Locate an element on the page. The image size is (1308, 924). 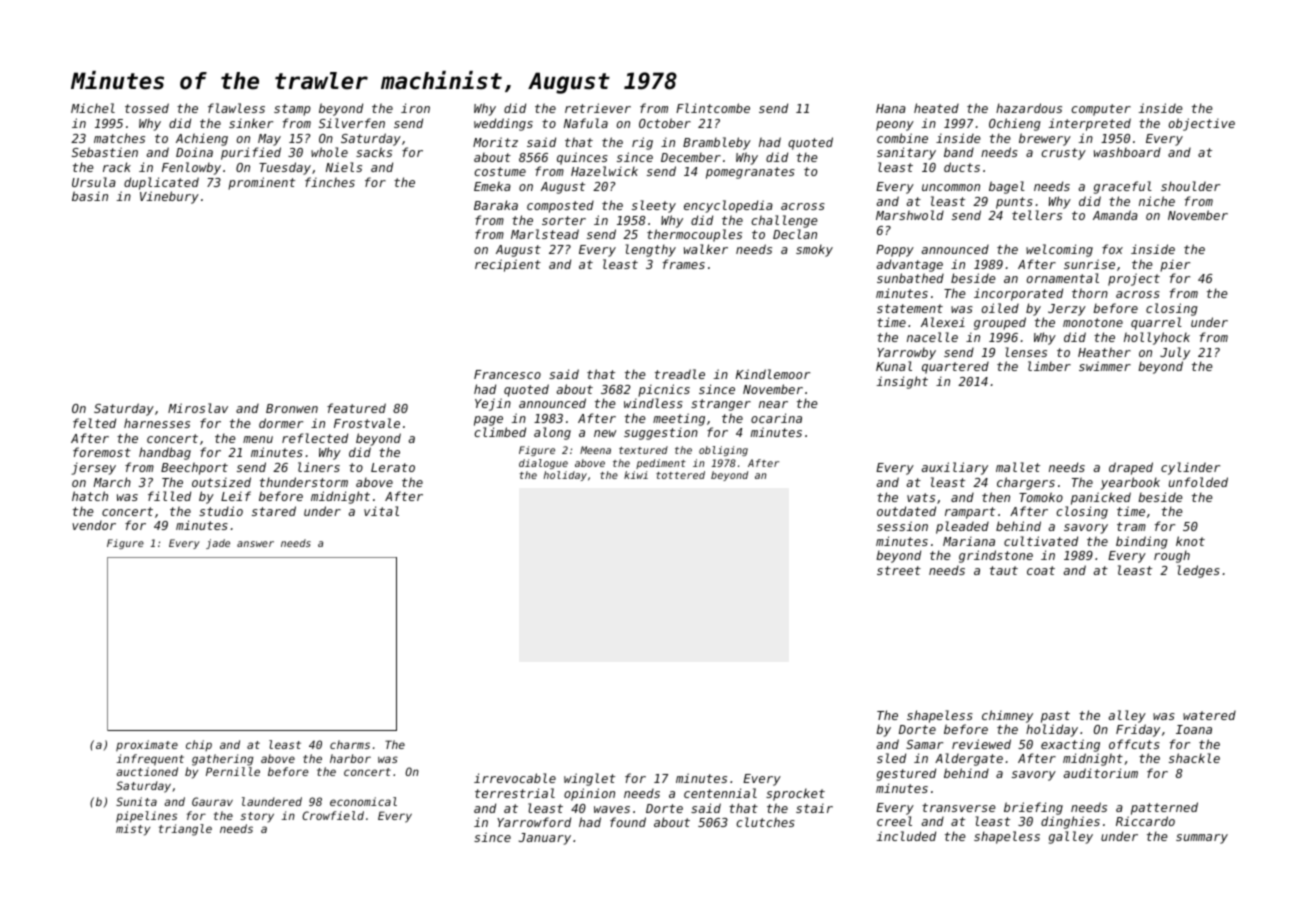
Samar is located at coordinates (924, 744).
